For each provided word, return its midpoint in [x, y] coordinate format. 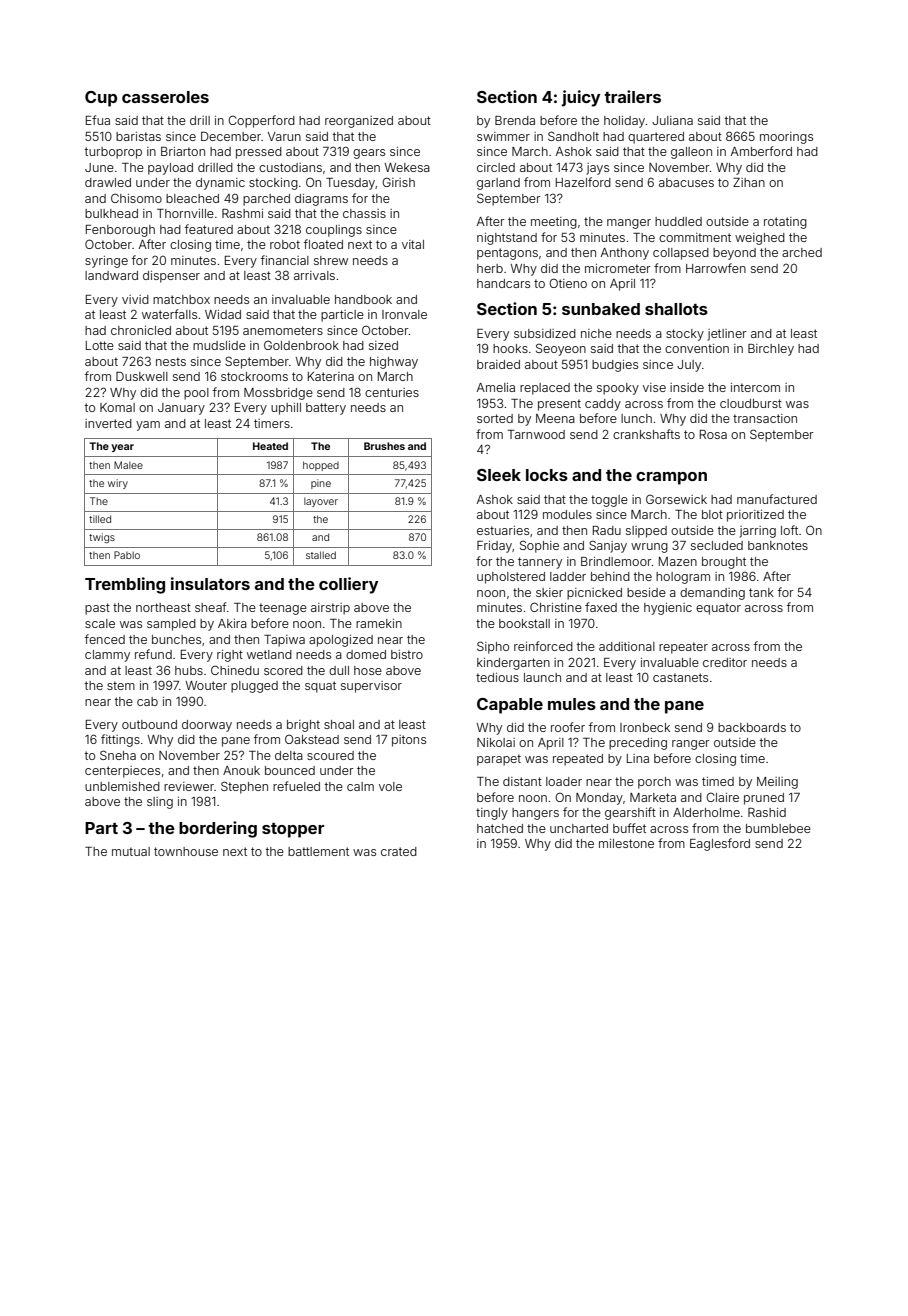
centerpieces [122, 772]
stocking [273, 184]
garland [498, 184]
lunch [636, 418]
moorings [786, 138]
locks [547, 475]
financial [285, 260]
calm [360, 786]
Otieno [568, 283]
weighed [760, 239]
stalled [321, 555]
